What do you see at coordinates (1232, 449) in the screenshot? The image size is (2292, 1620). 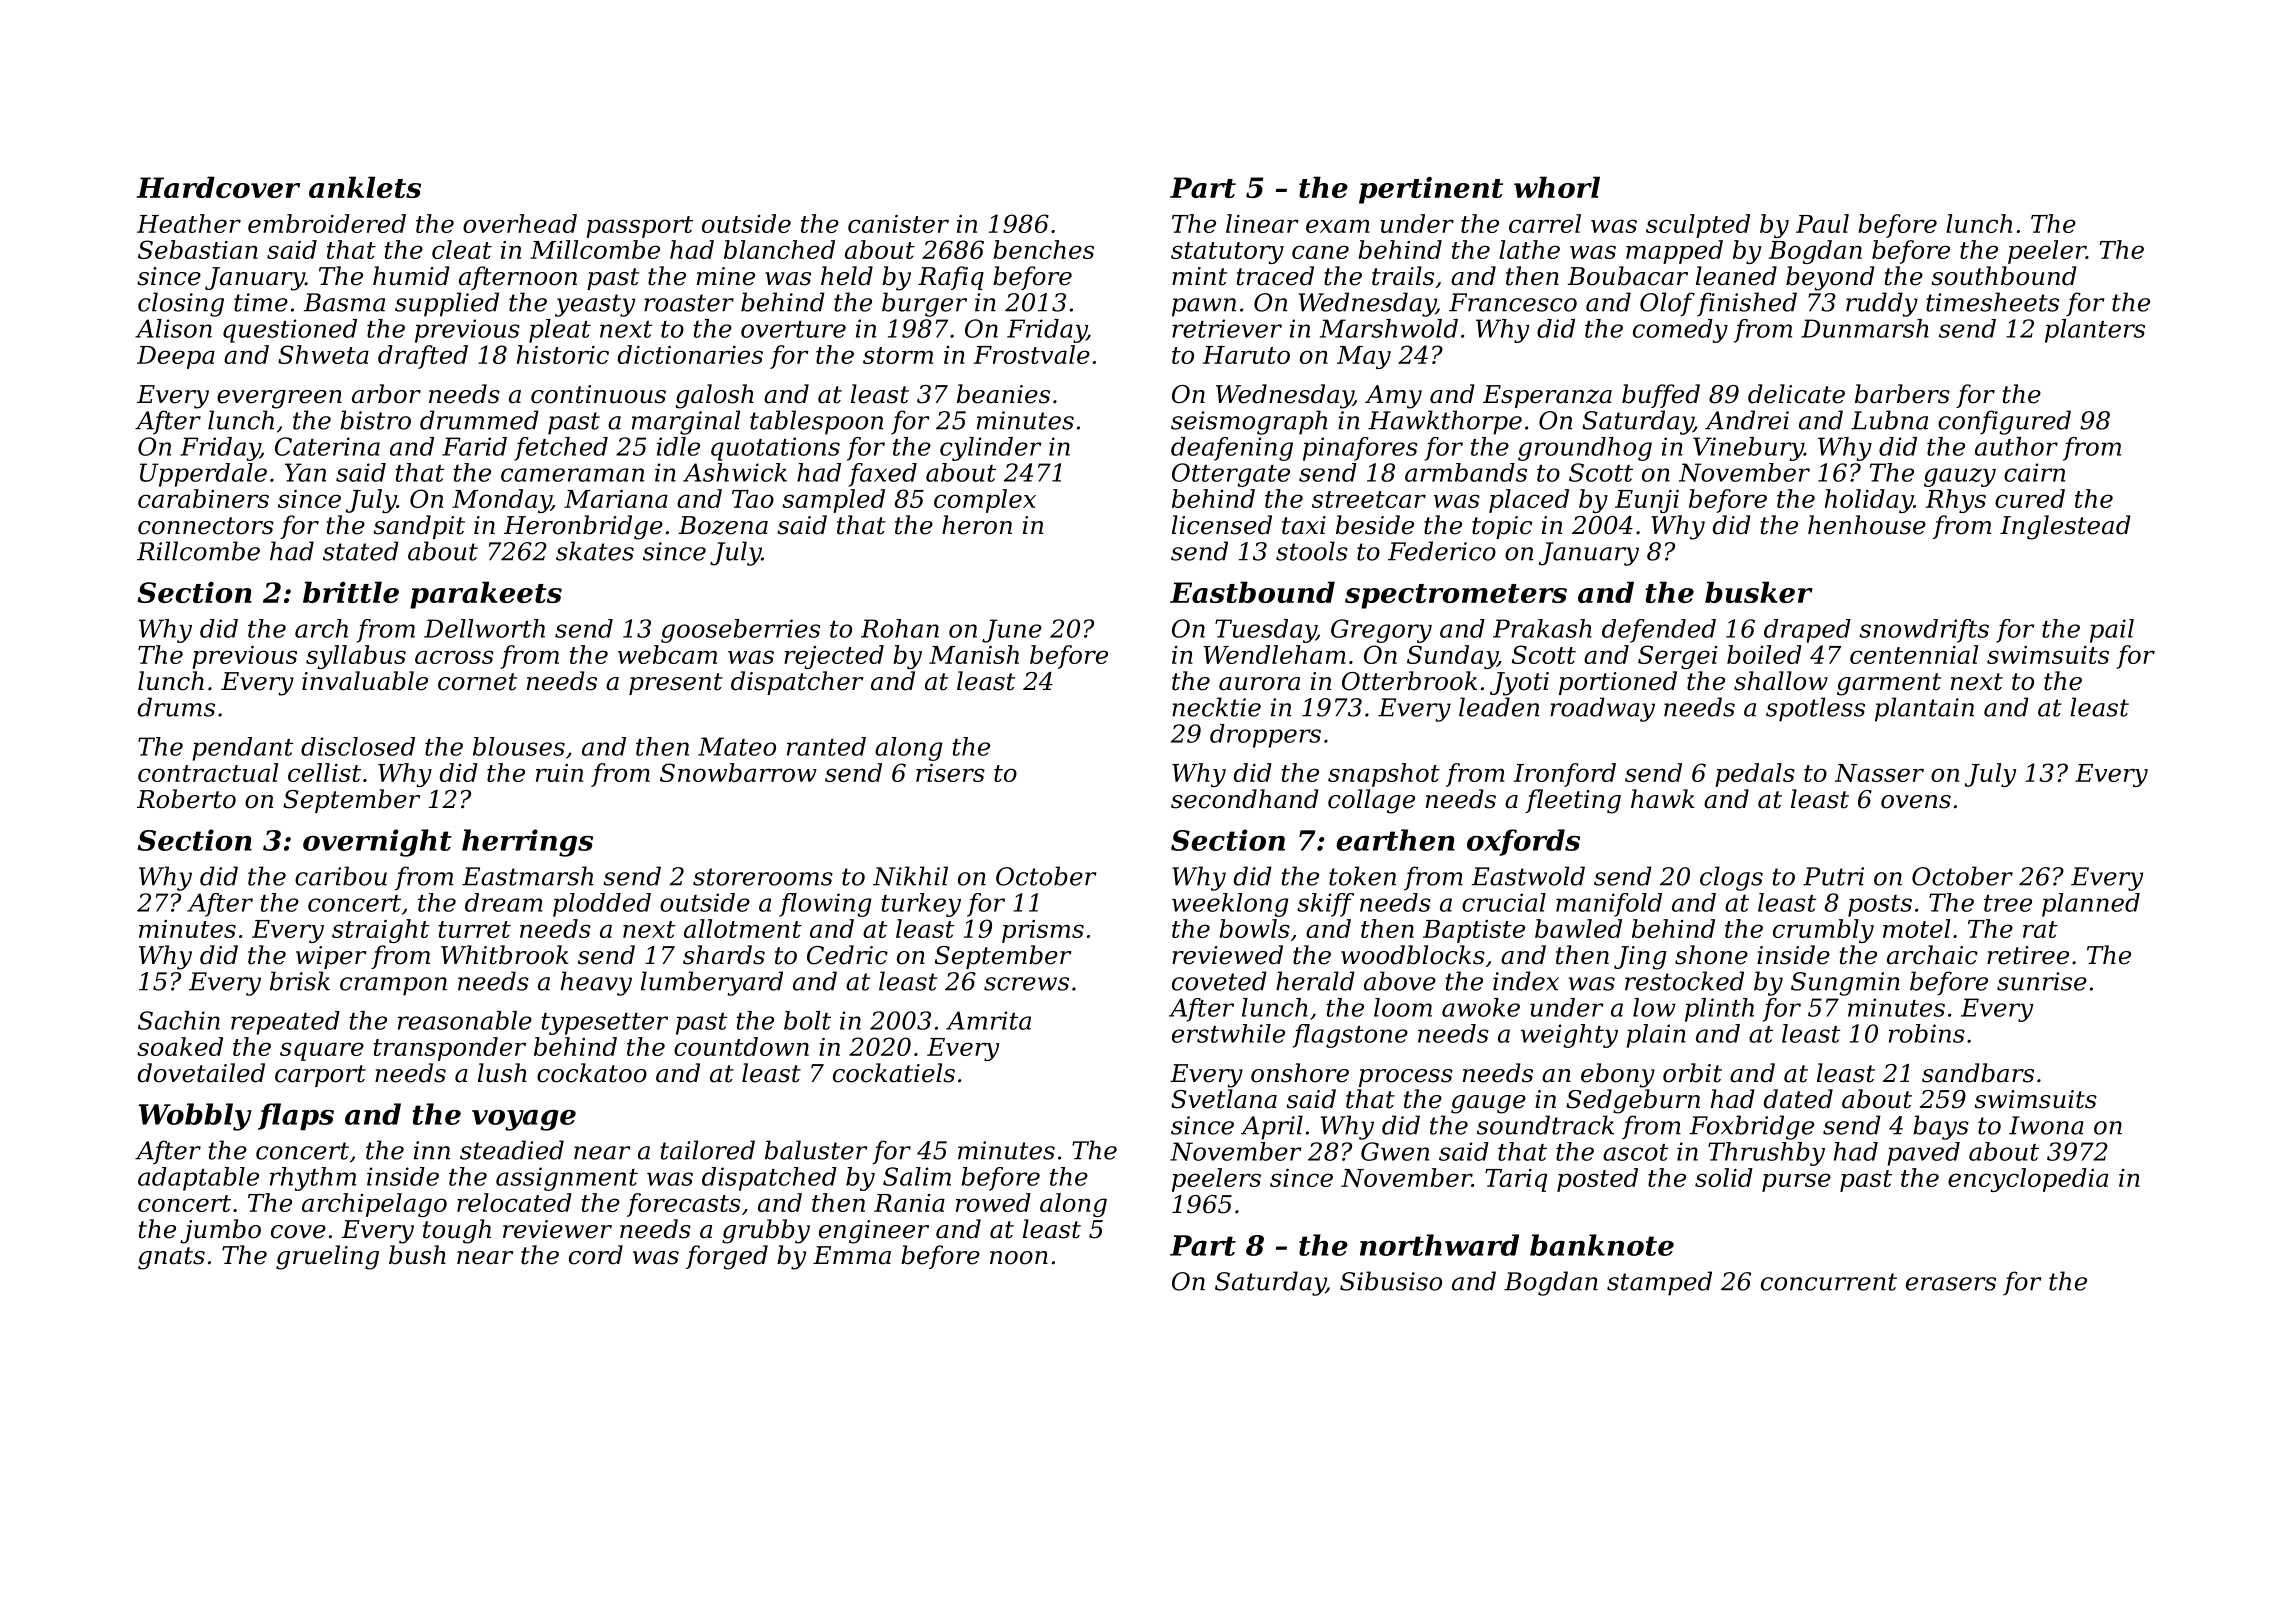 I see `deafening` at bounding box center [1232, 449].
